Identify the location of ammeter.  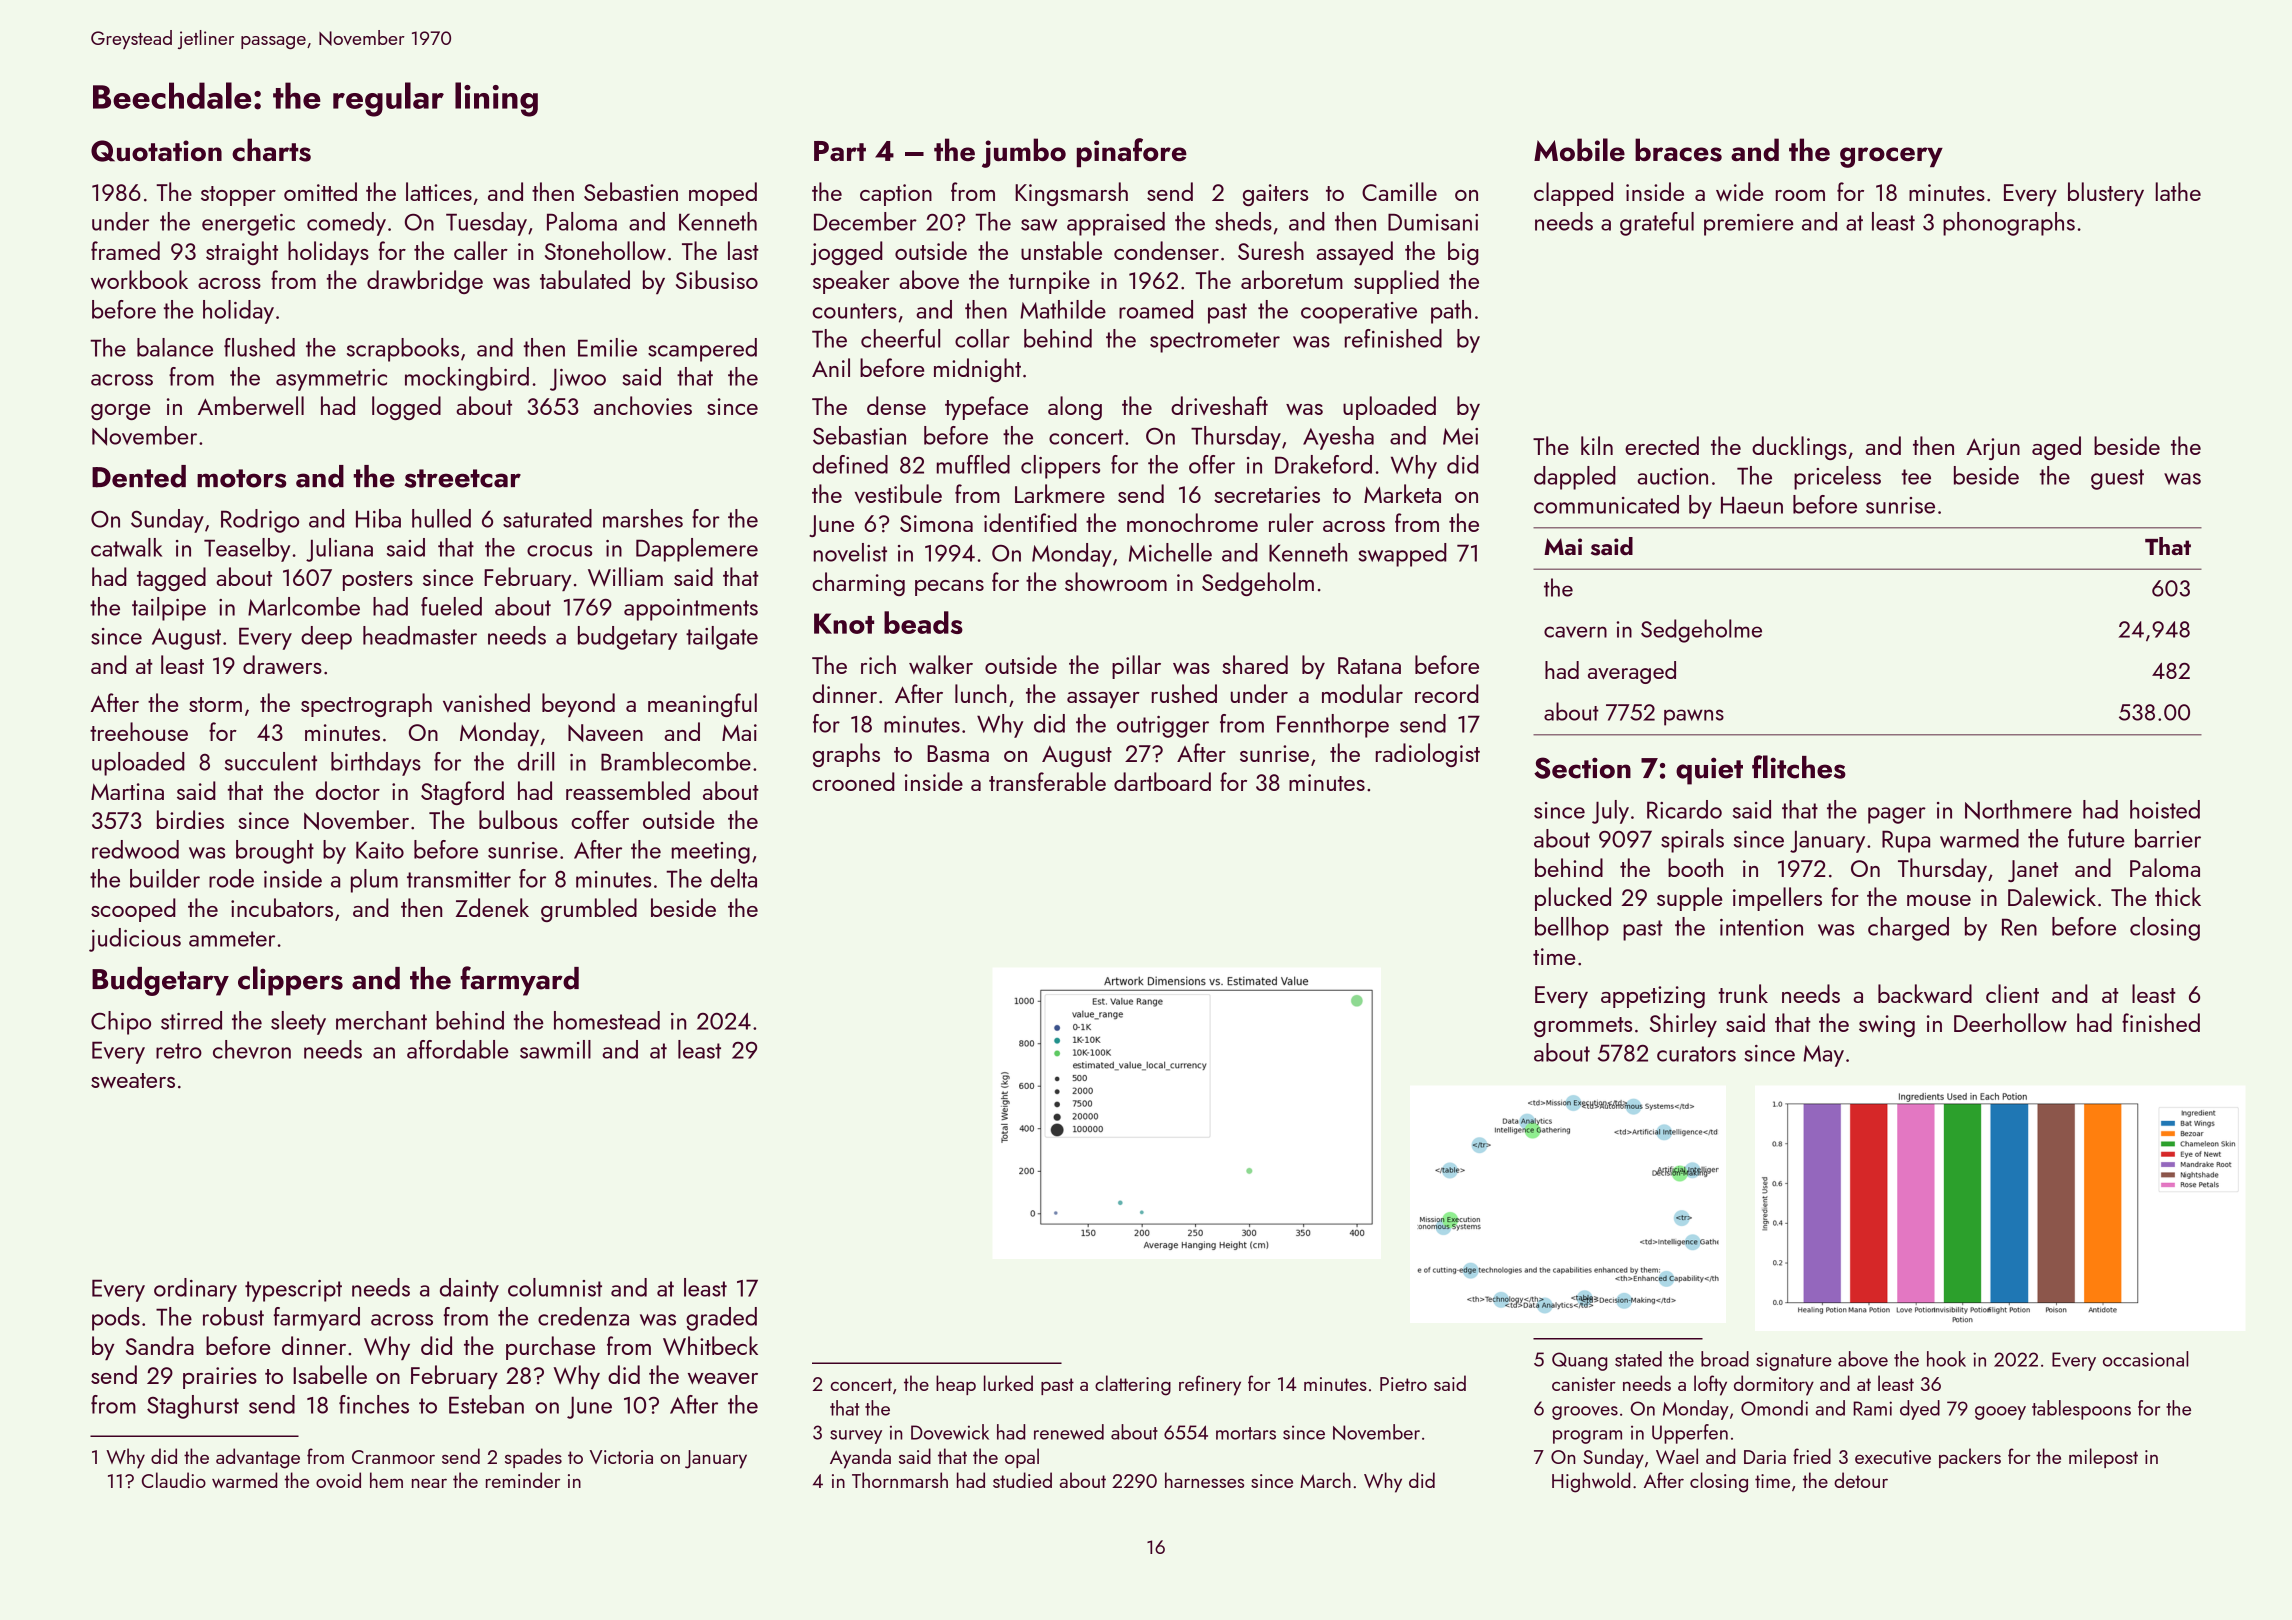
(232, 939).
